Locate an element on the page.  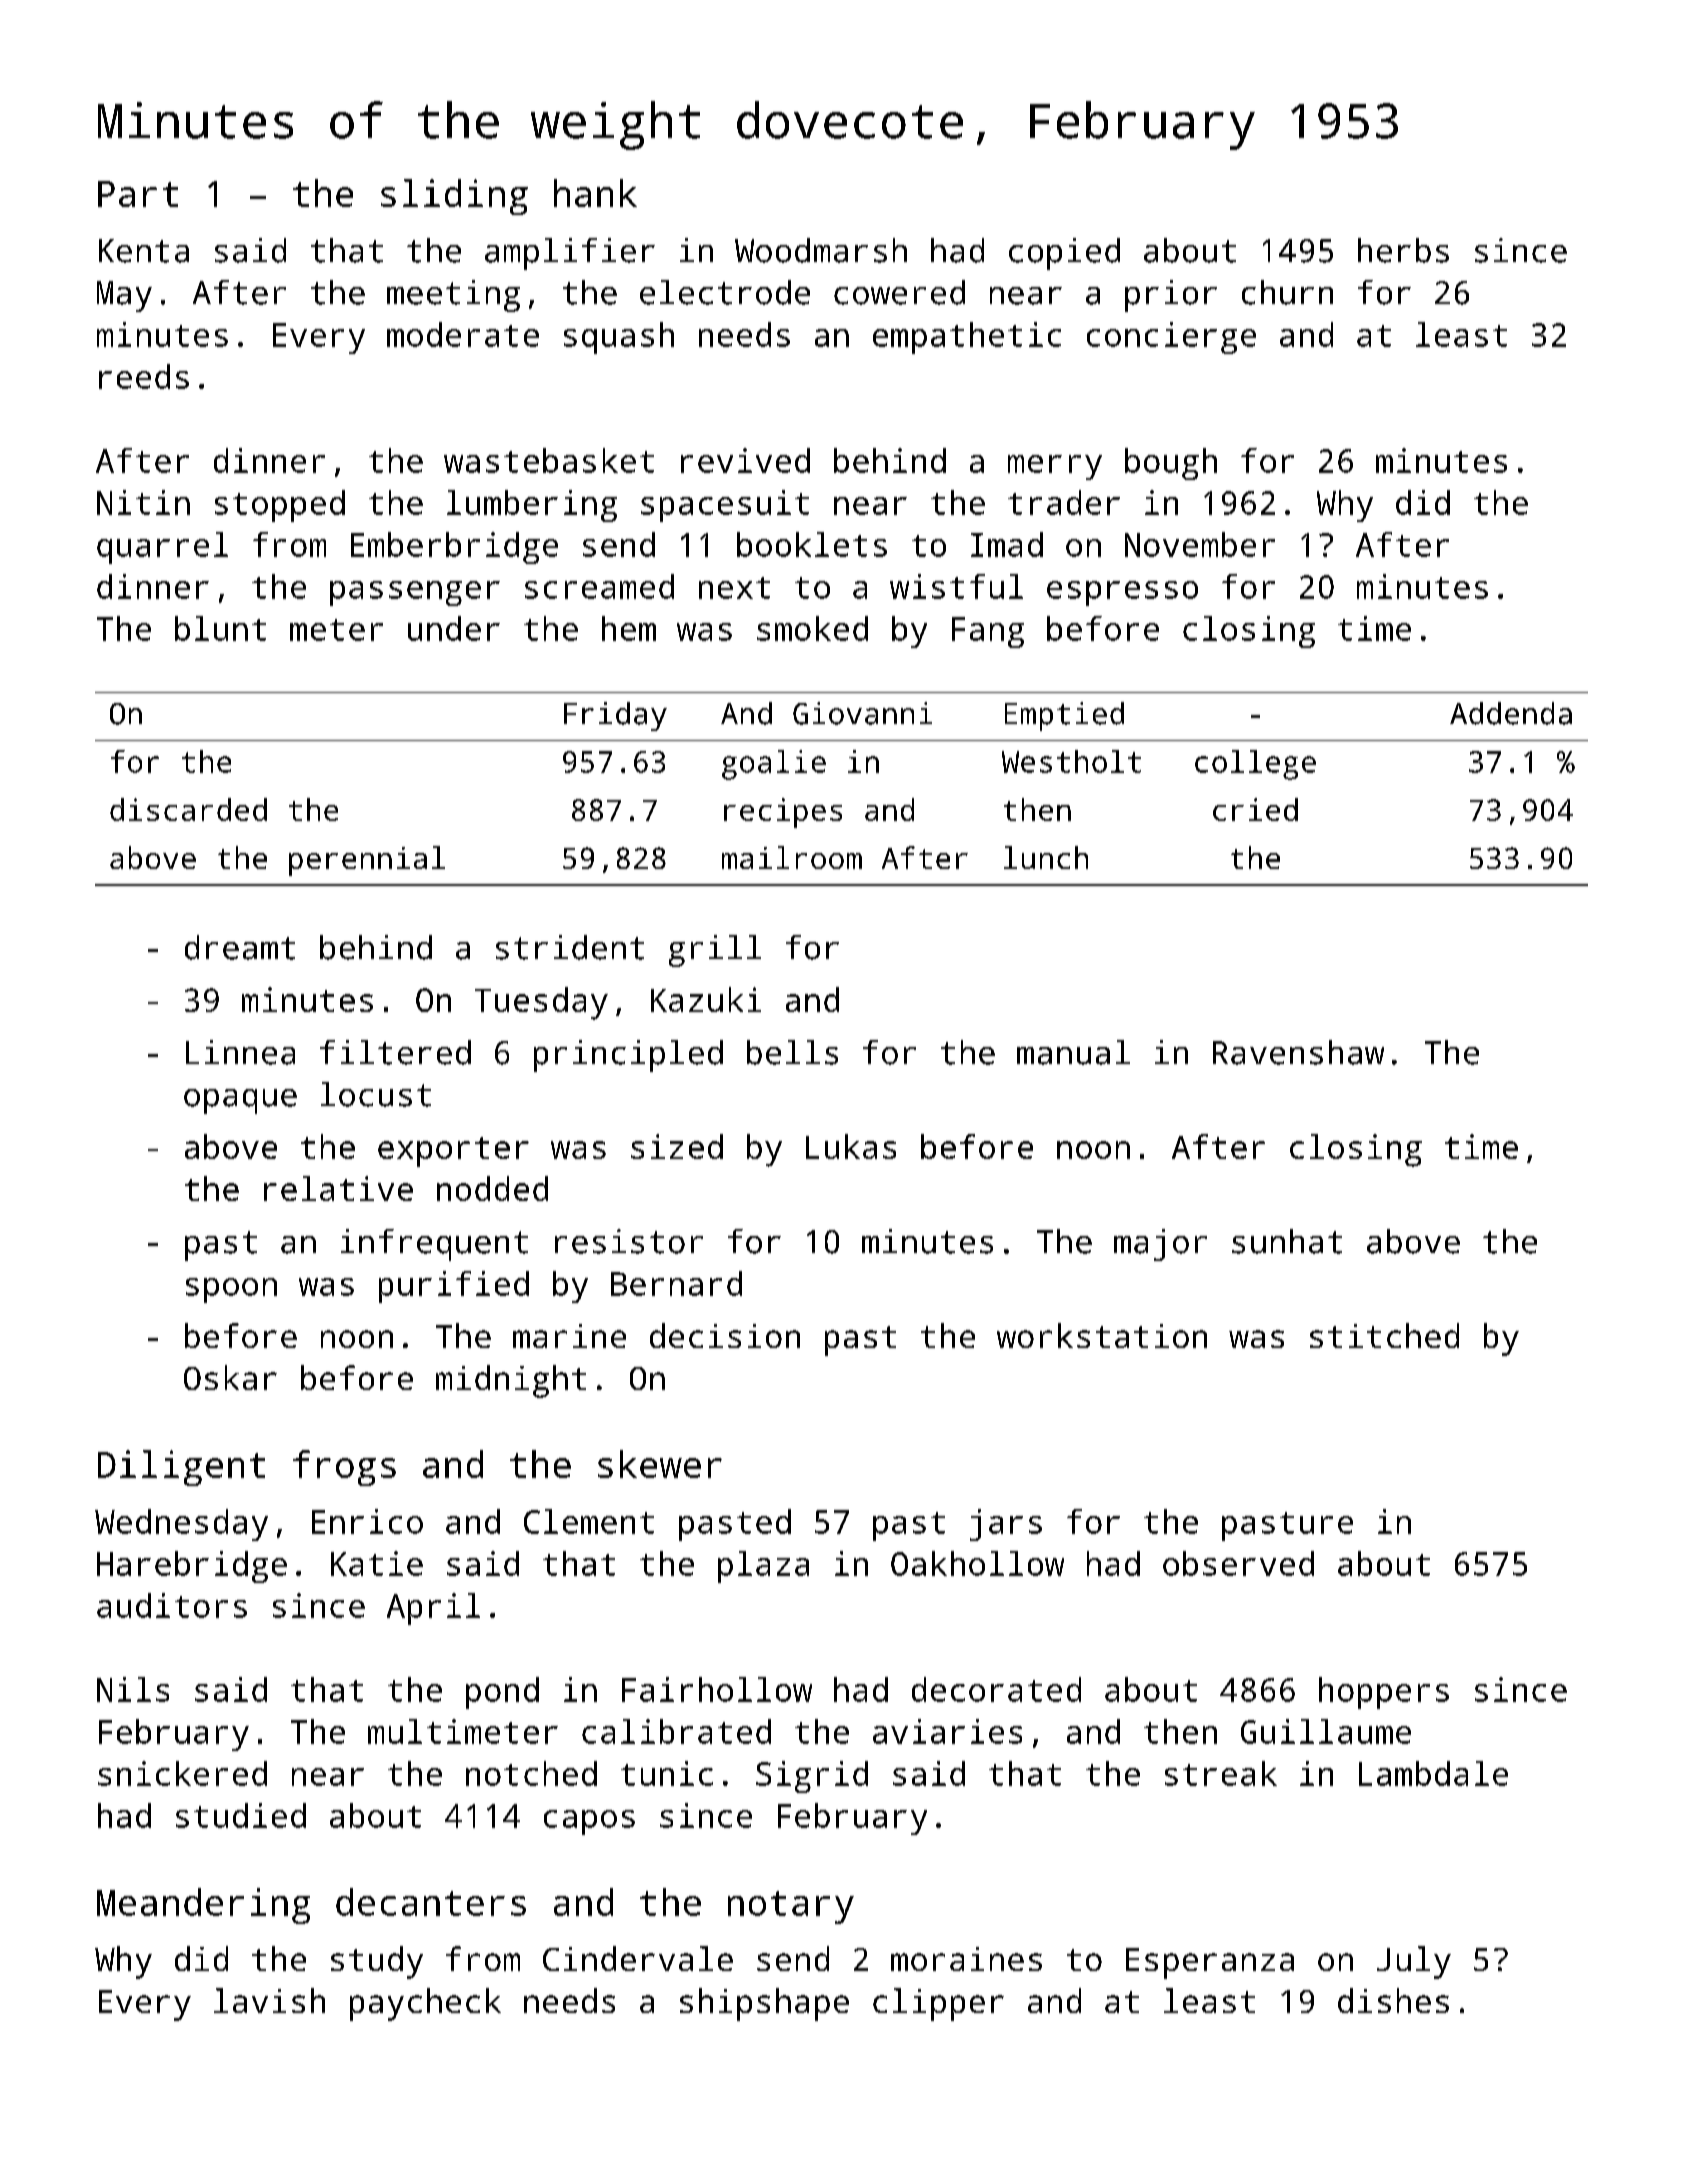
Woodmarsh is located at coordinates (821, 250).
